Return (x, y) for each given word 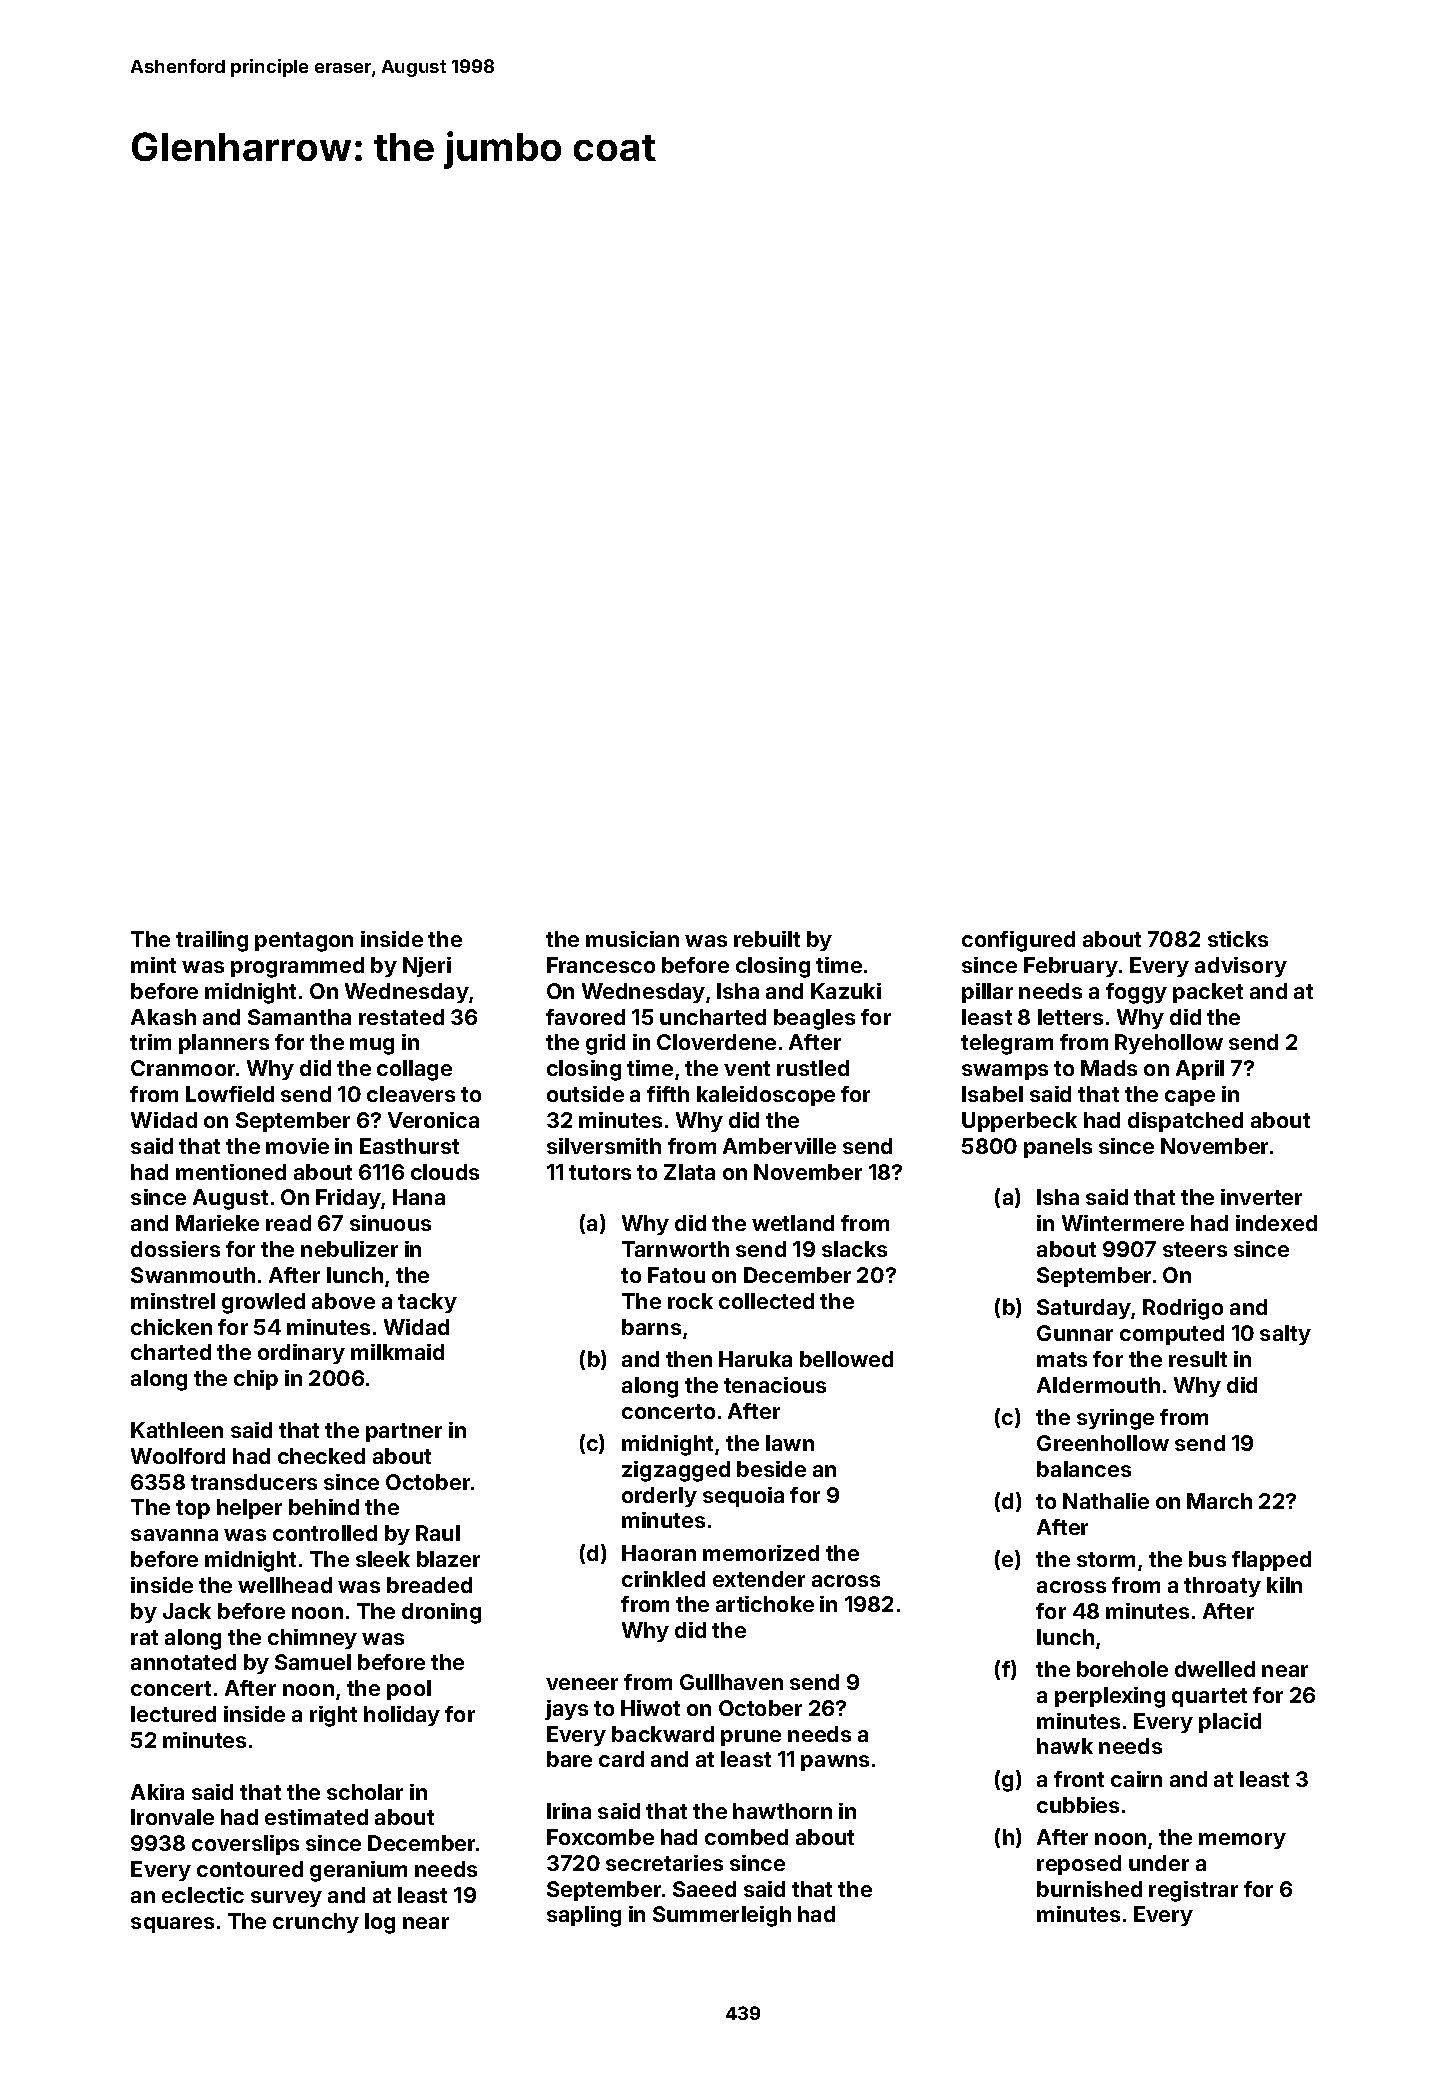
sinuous (390, 1223)
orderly (659, 1497)
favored (585, 1017)
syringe (1115, 1419)
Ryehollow (1169, 1044)
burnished (1089, 1889)
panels (1058, 1148)
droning (441, 1613)
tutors (600, 1172)
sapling (584, 1916)
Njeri (427, 967)
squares (172, 1925)
